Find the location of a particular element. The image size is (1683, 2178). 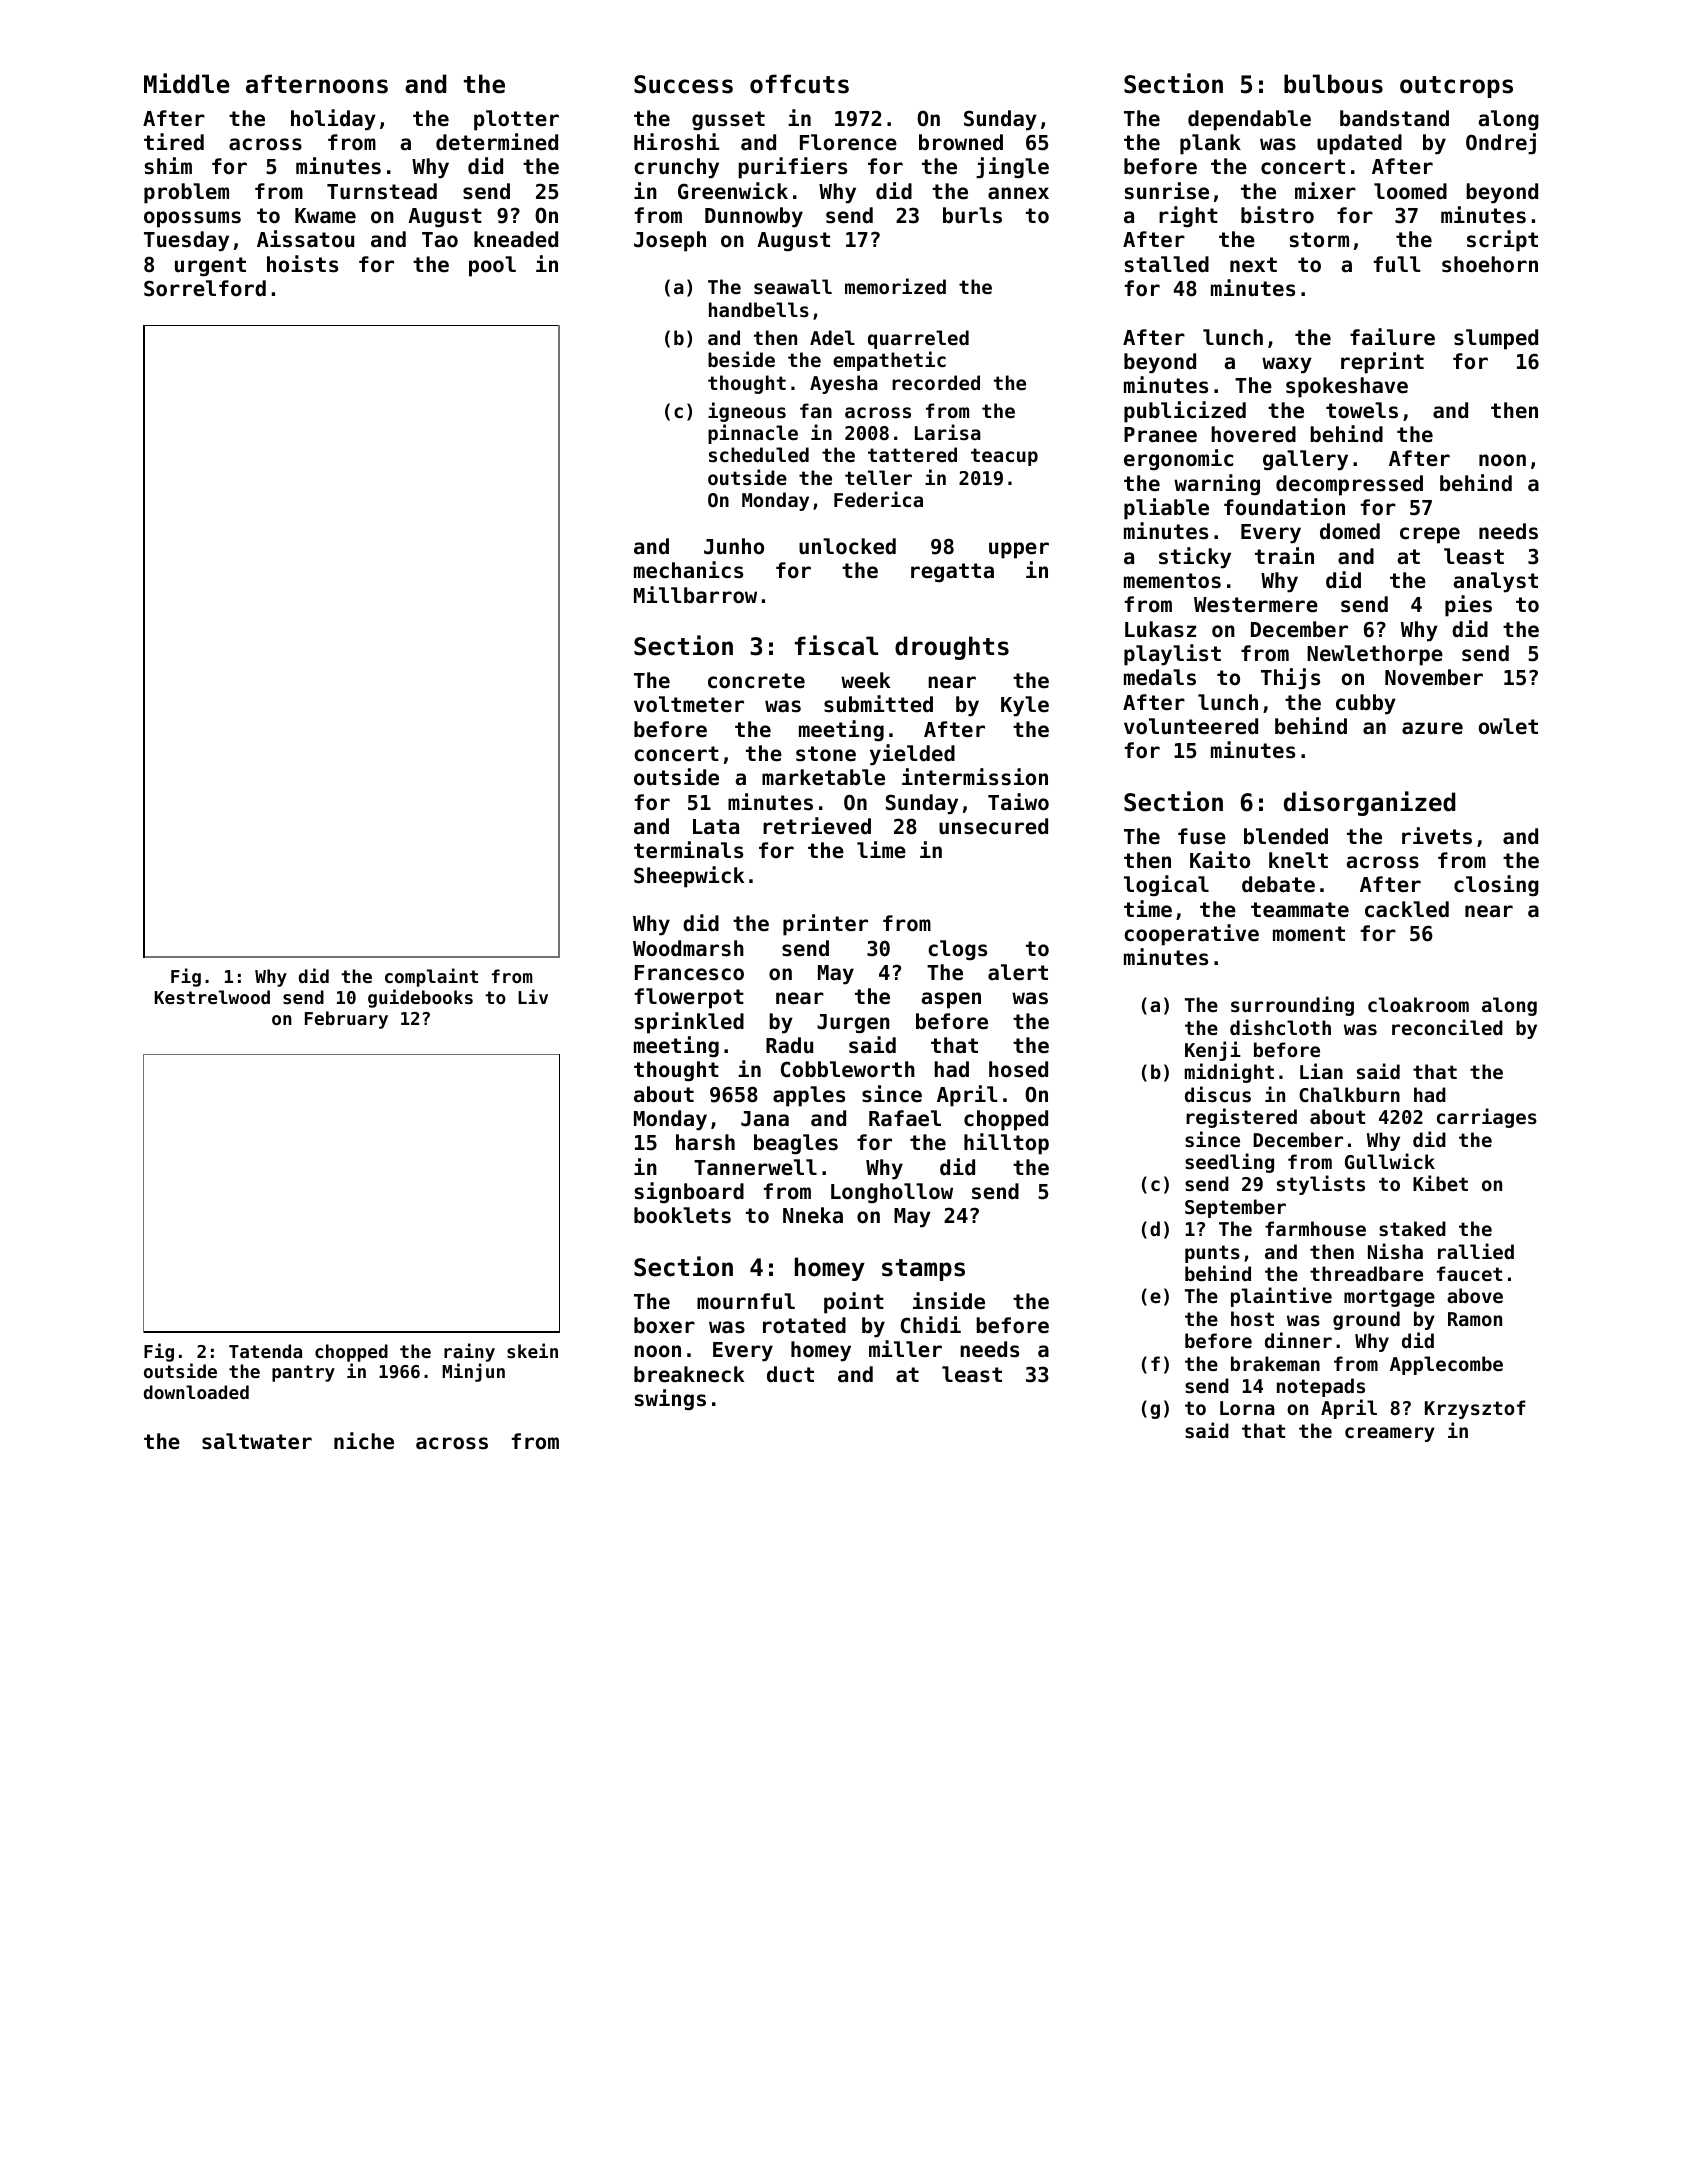

Federica is located at coordinates (878, 499).
